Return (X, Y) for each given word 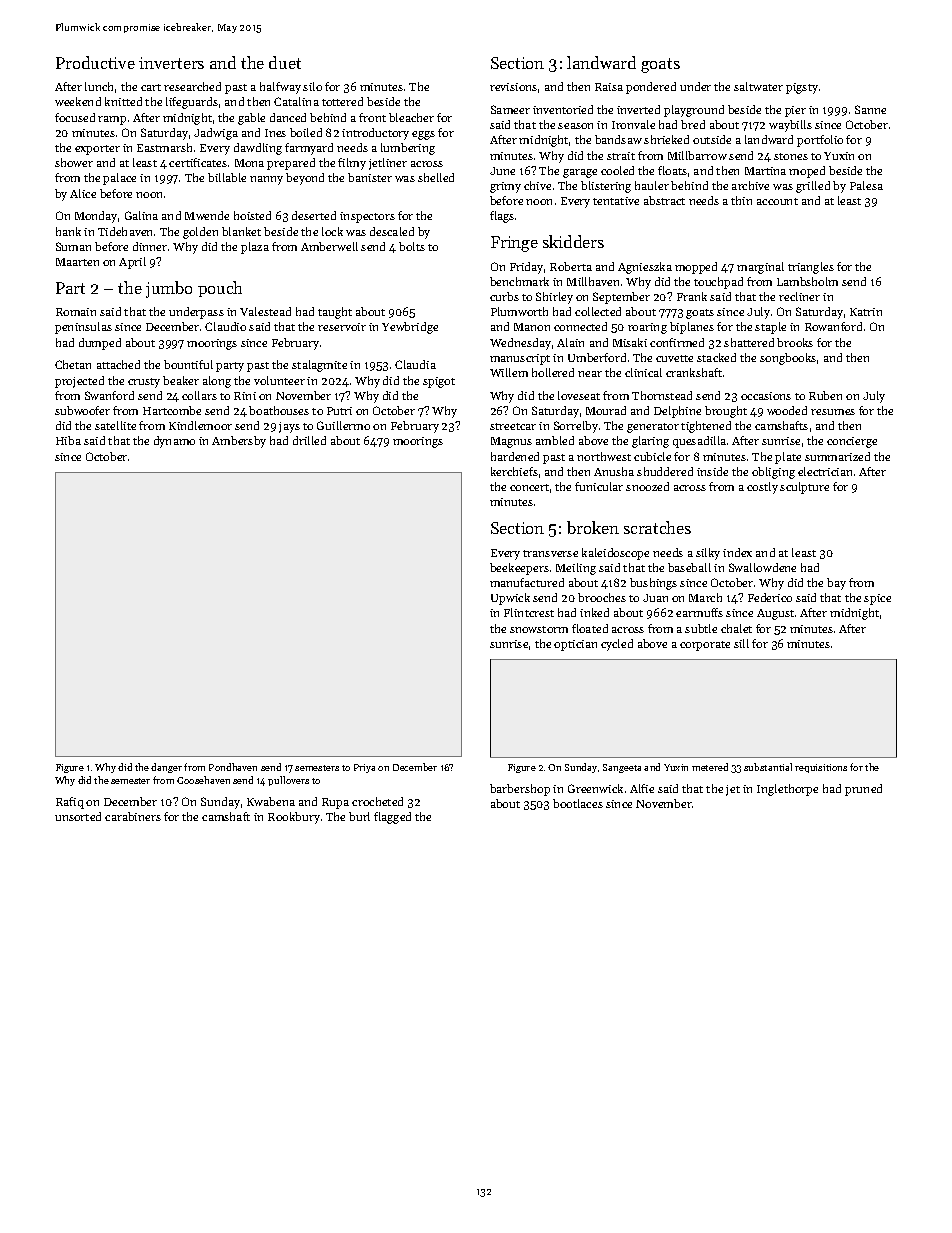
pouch (220, 289)
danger (166, 768)
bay (836, 584)
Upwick (510, 599)
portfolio (820, 141)
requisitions (821, 768)
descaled (392, 231)
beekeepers (519, 569)
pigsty (802, 88)
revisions (513, 87)
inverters (171, 63)
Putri (339, 411)
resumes (833, 412)
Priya (364, 768)
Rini (245, 396)
